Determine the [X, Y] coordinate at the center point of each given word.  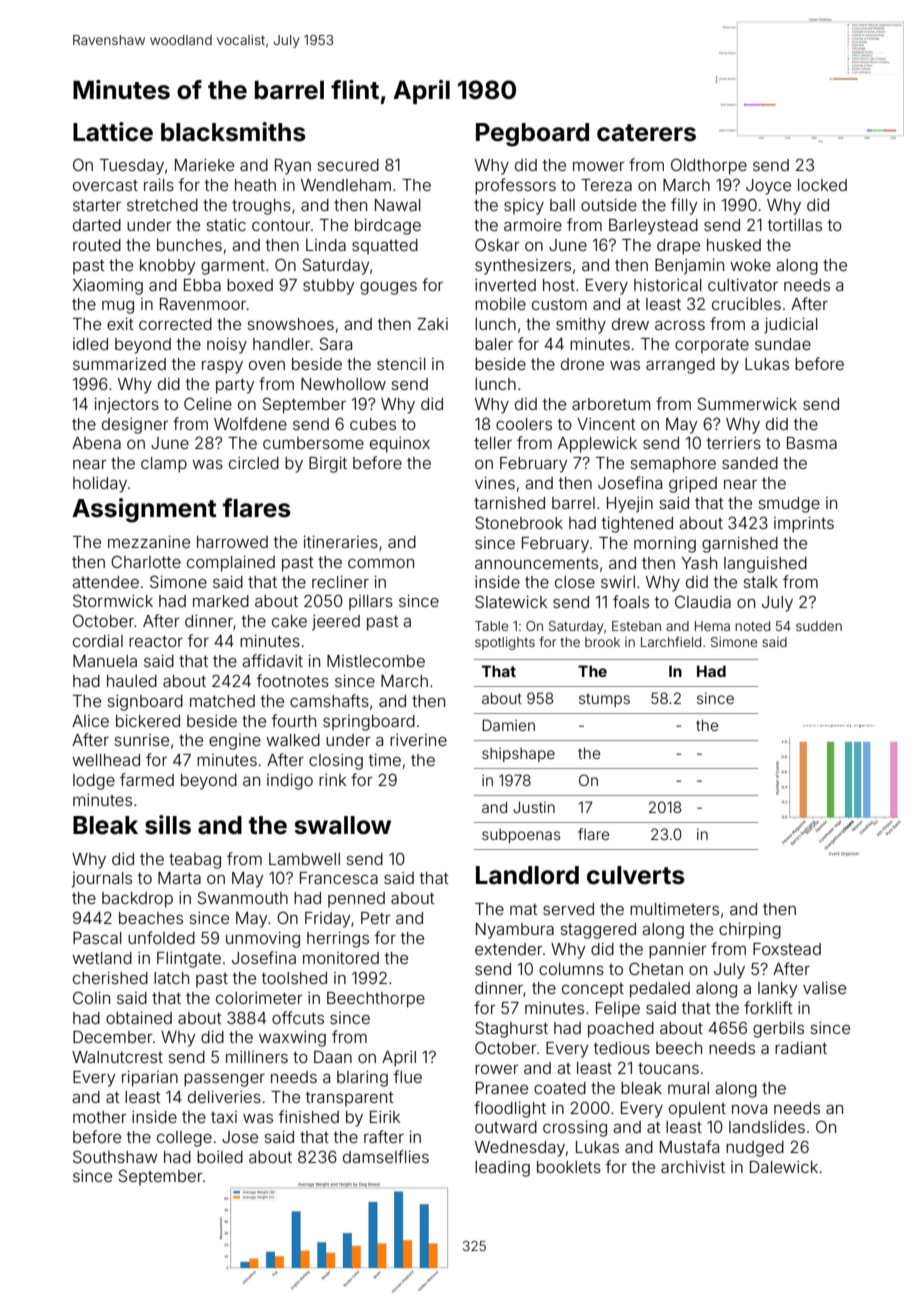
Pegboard [532, 135]
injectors [127, 406]
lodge [94, 782]
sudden [819, 626]
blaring [362, 1079]
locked [822, 185]
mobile [500, 304]
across [680, 325]
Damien [508, 725]
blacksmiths [233, 132]
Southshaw [115, 1156]
